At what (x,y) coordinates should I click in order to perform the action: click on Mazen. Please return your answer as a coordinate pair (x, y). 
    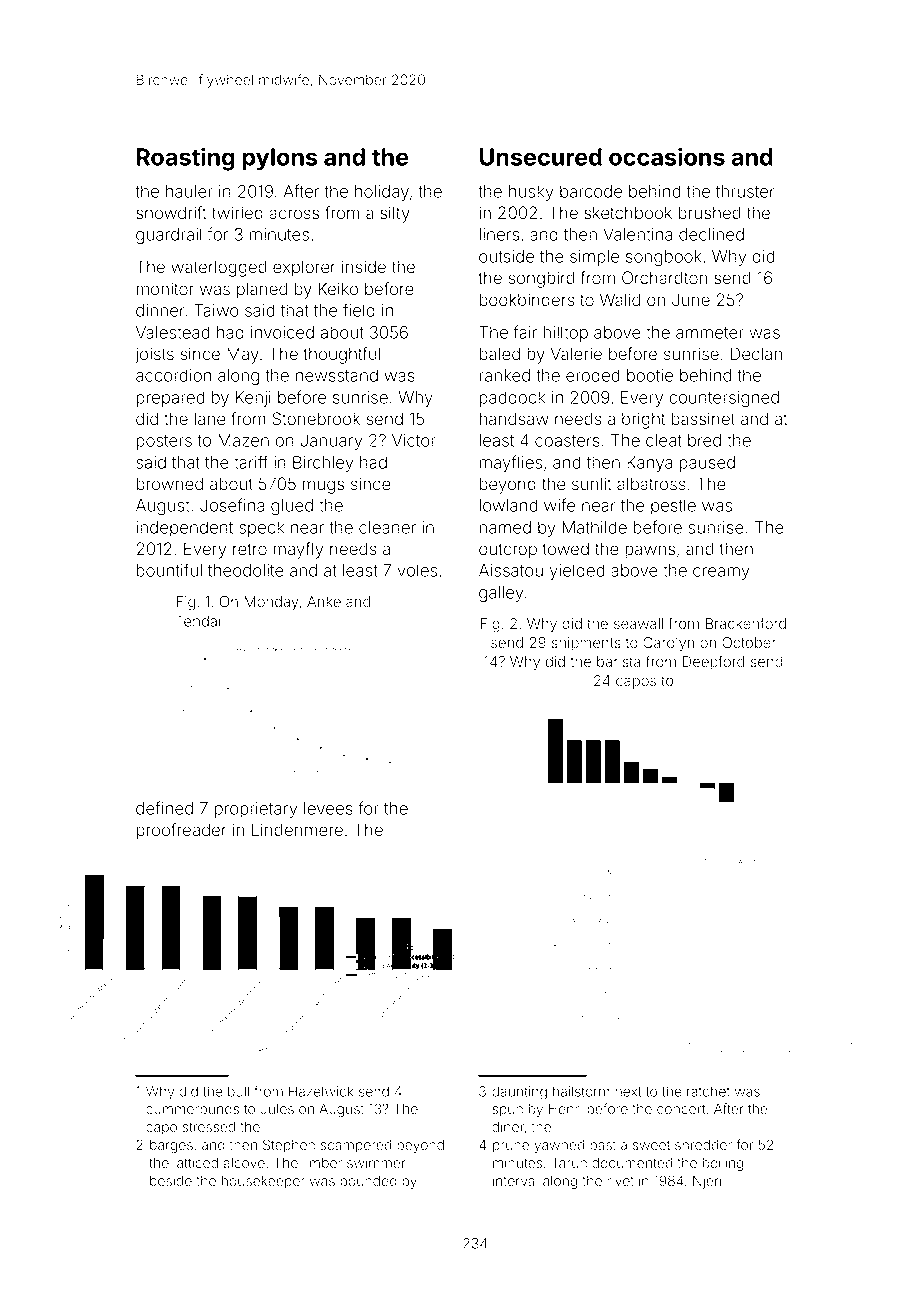
    Looking at the image, I should click on (243, 440).
